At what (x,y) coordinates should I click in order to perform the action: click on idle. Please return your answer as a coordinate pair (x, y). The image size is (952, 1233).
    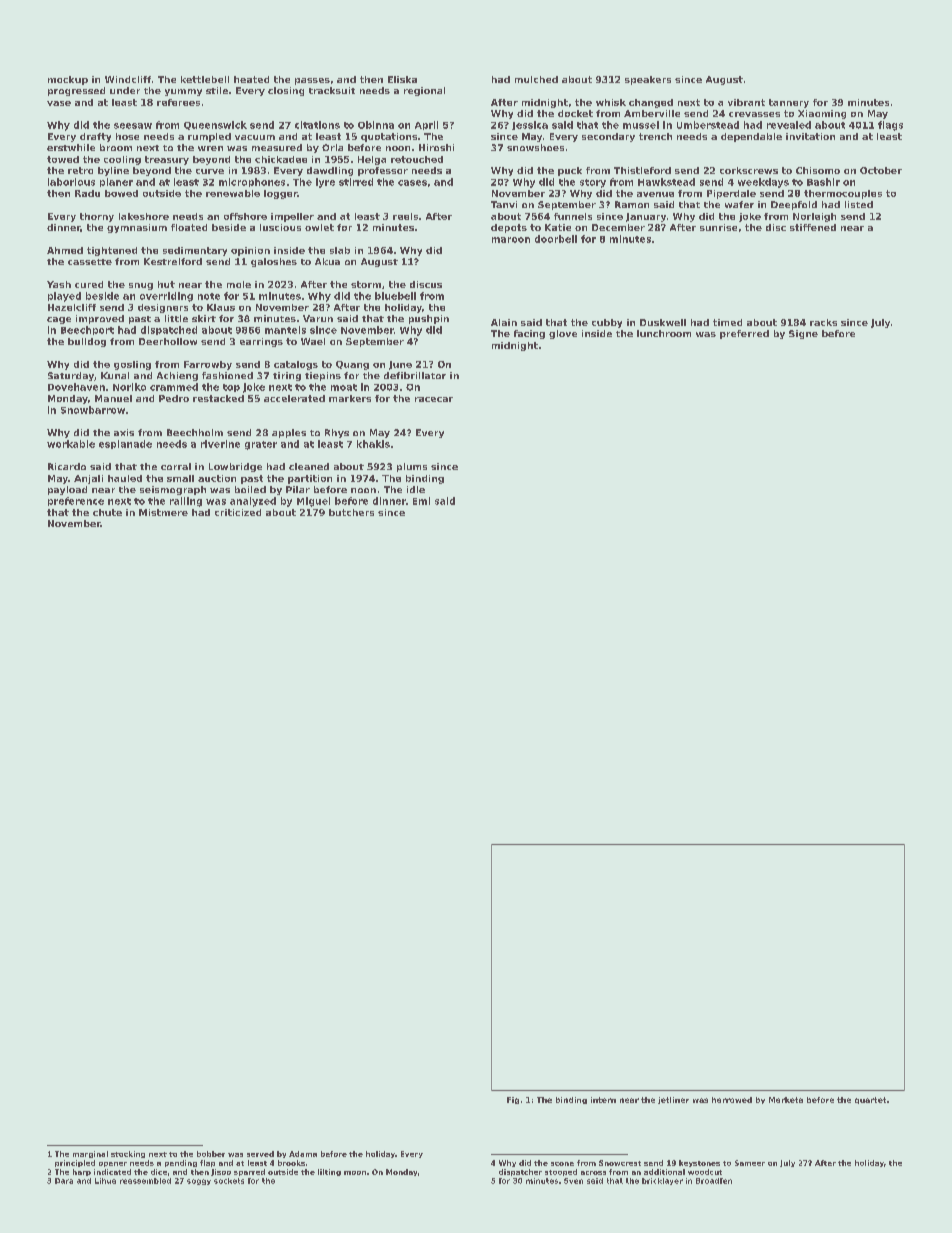
    Looking at the image, I should click on (416, 489).
